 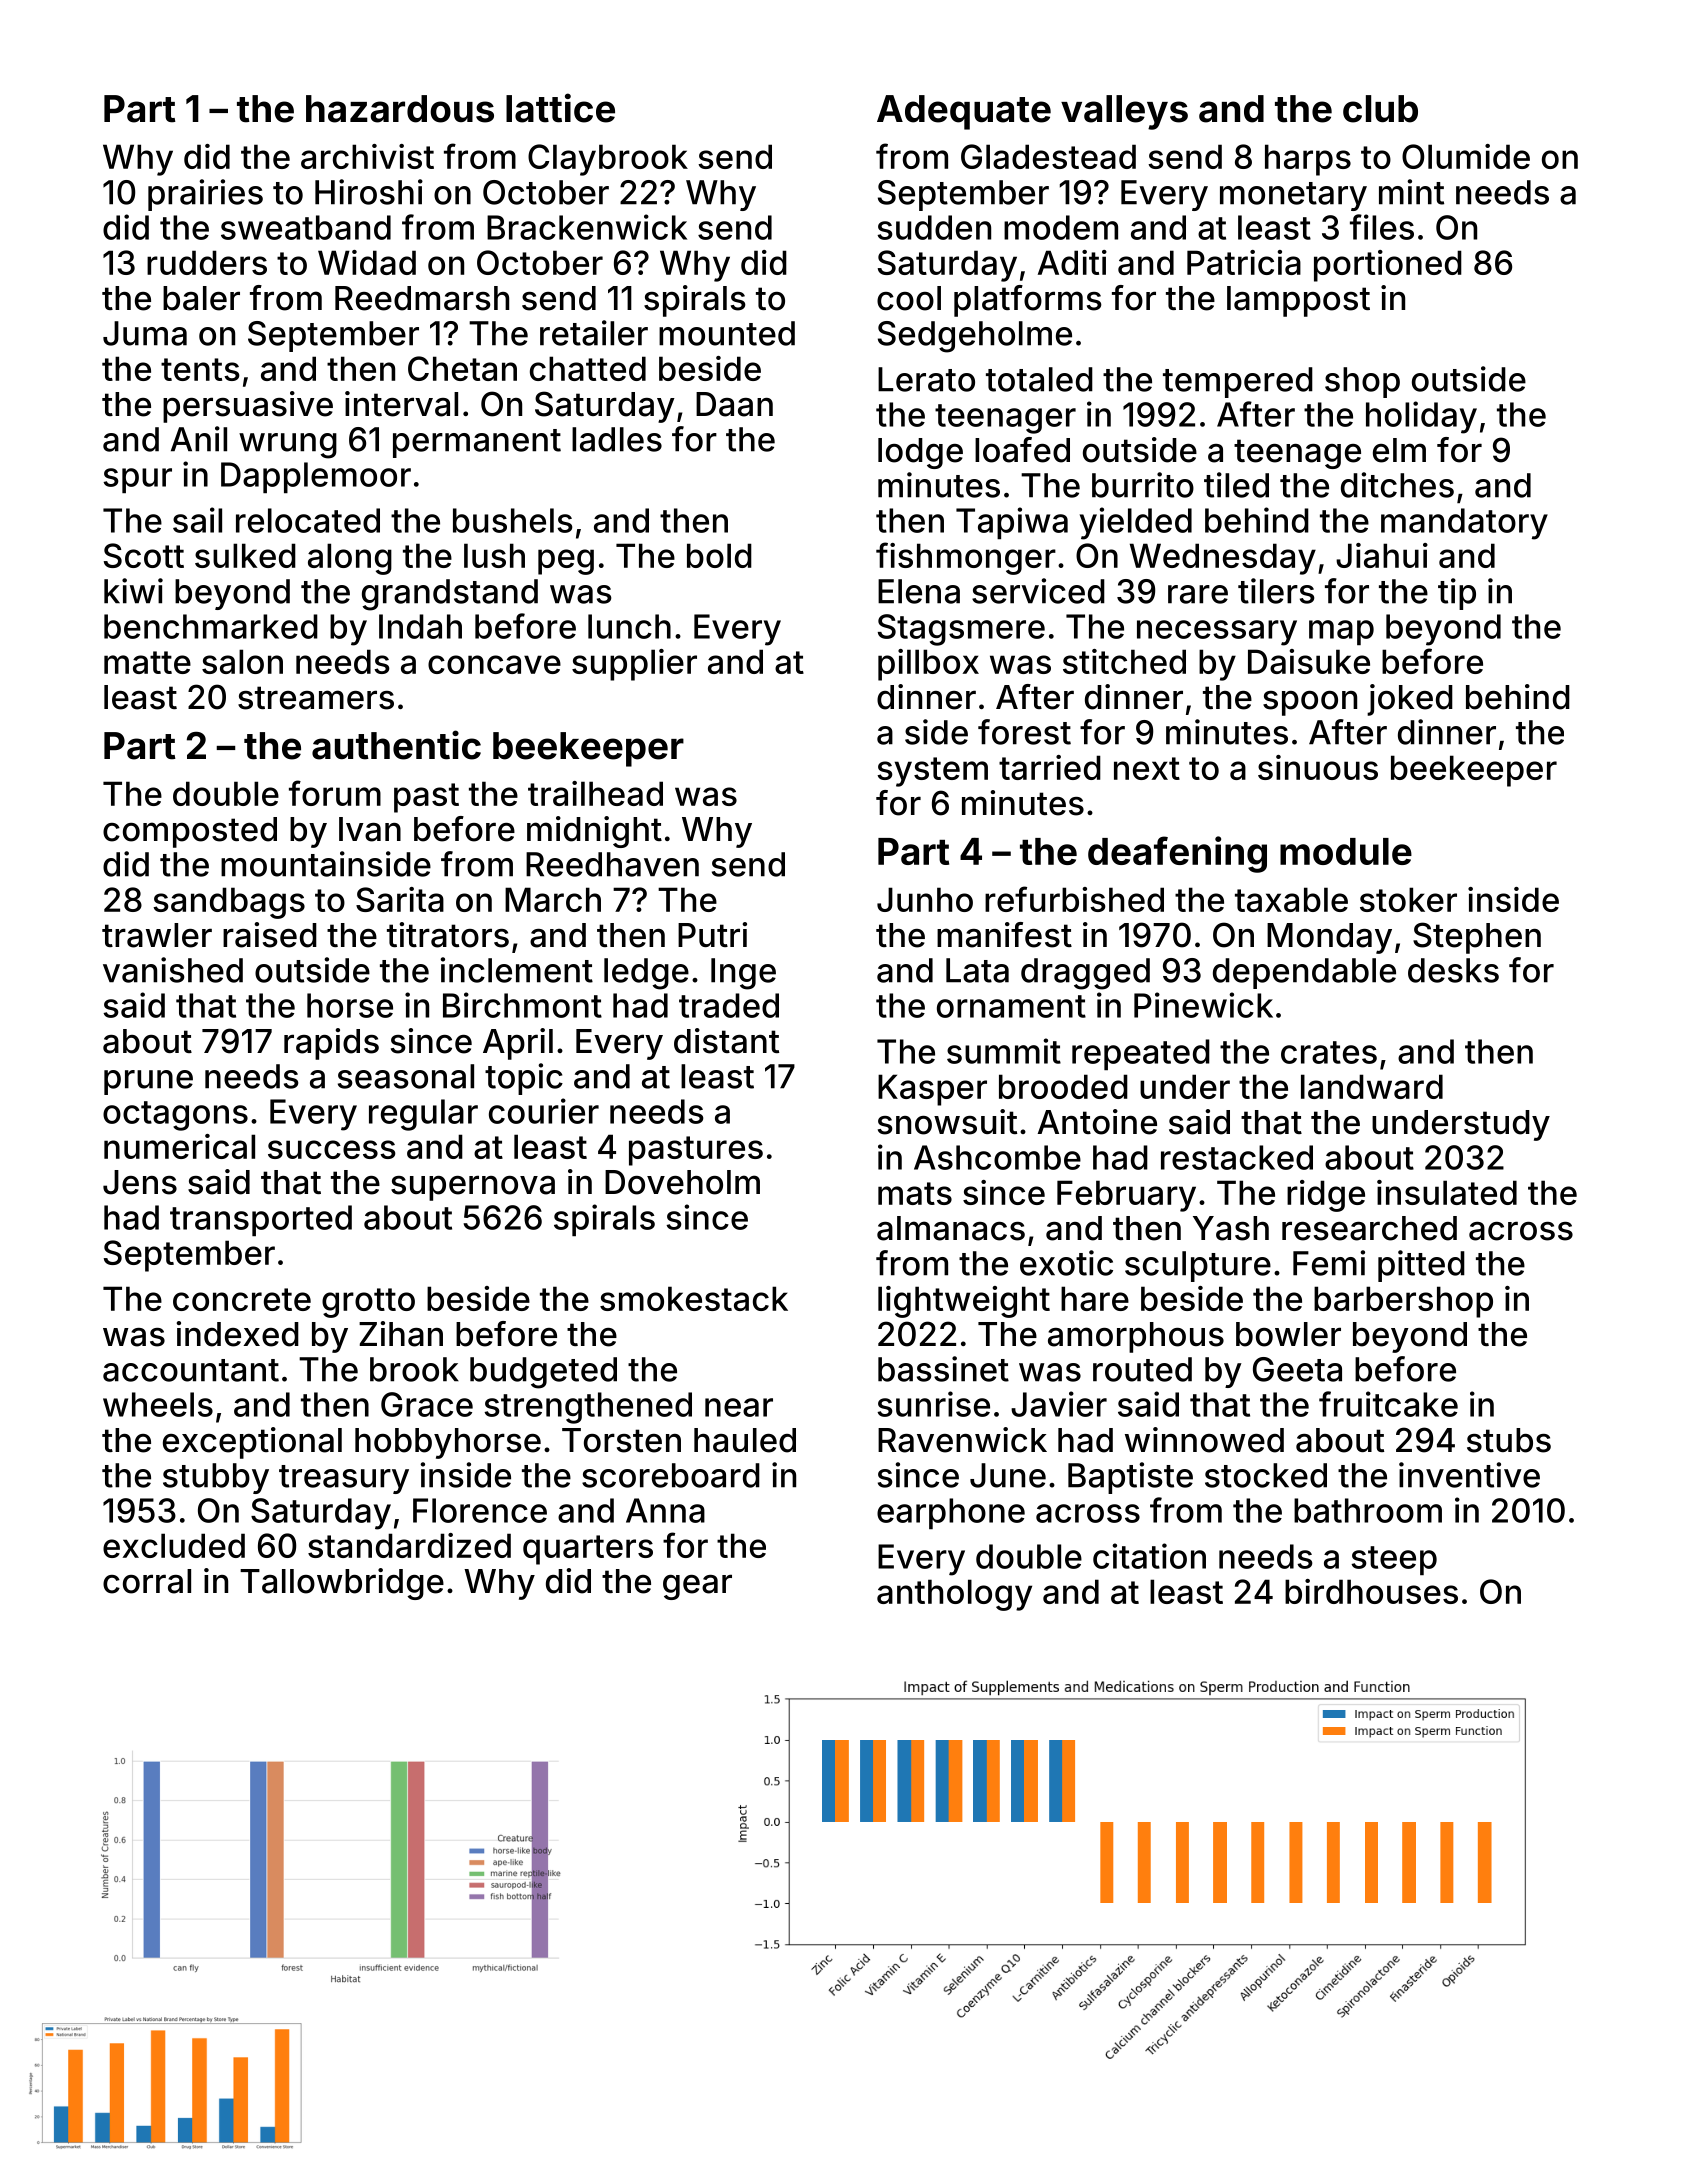 What do you see at coordinates (964, 112) in the screenshot?
I see `Adequate` at bounding box center [964, 112].
